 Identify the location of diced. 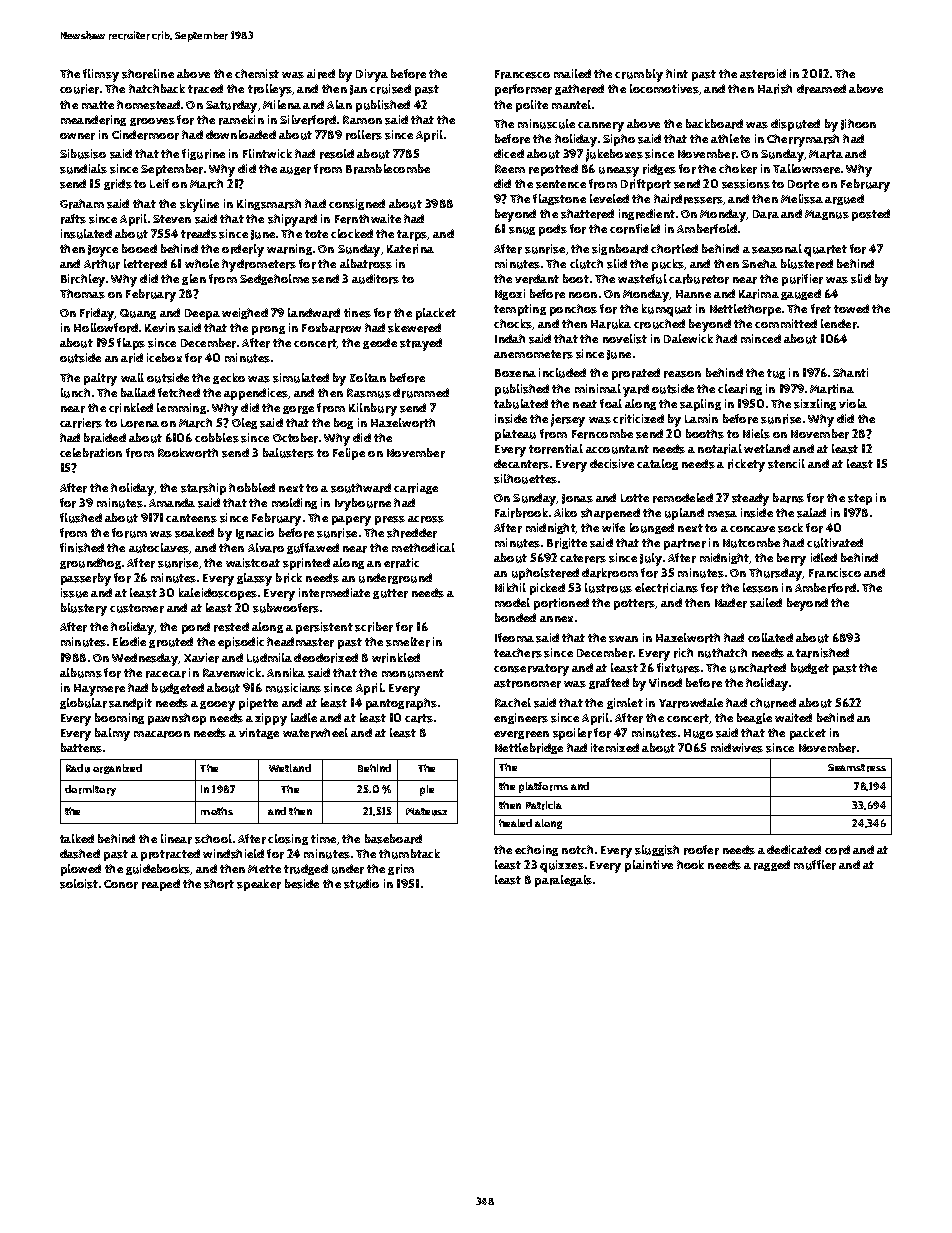
(509, 153).
